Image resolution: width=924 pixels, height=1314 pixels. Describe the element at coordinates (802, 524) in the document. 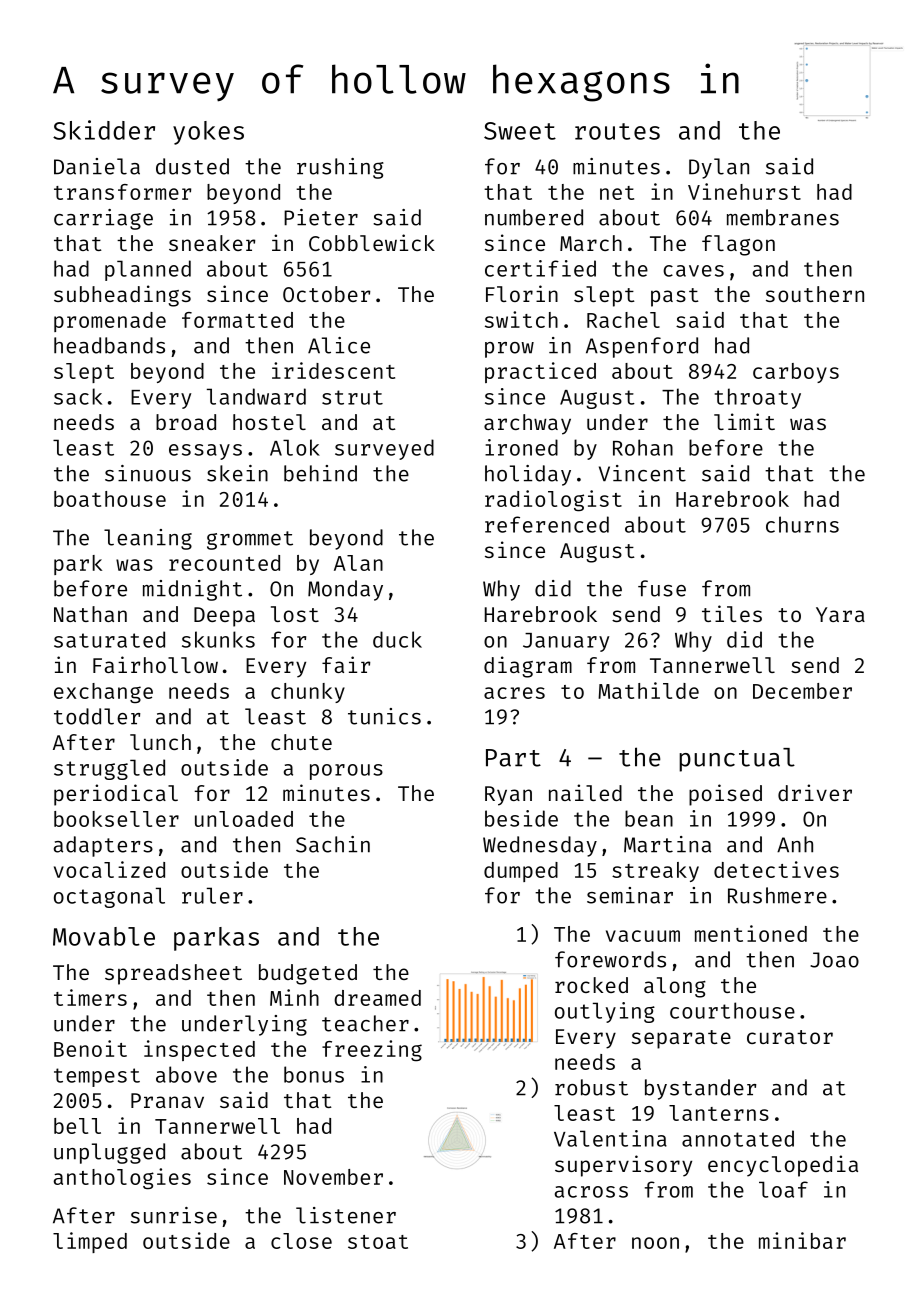

I see `churns` at that location.
